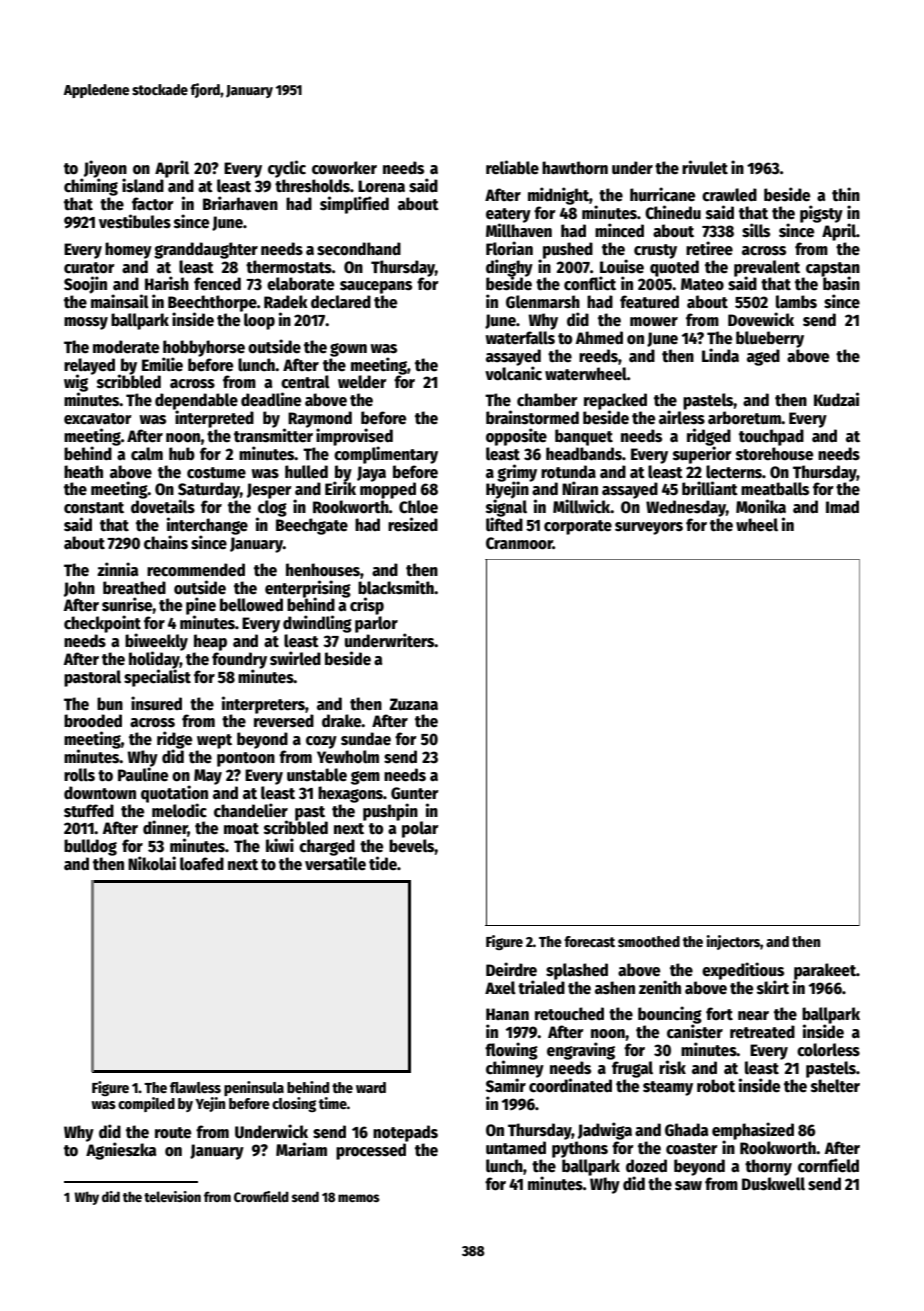 This page has height=1311, width=924. I want to click on peninsula, so click(254, 1088).
